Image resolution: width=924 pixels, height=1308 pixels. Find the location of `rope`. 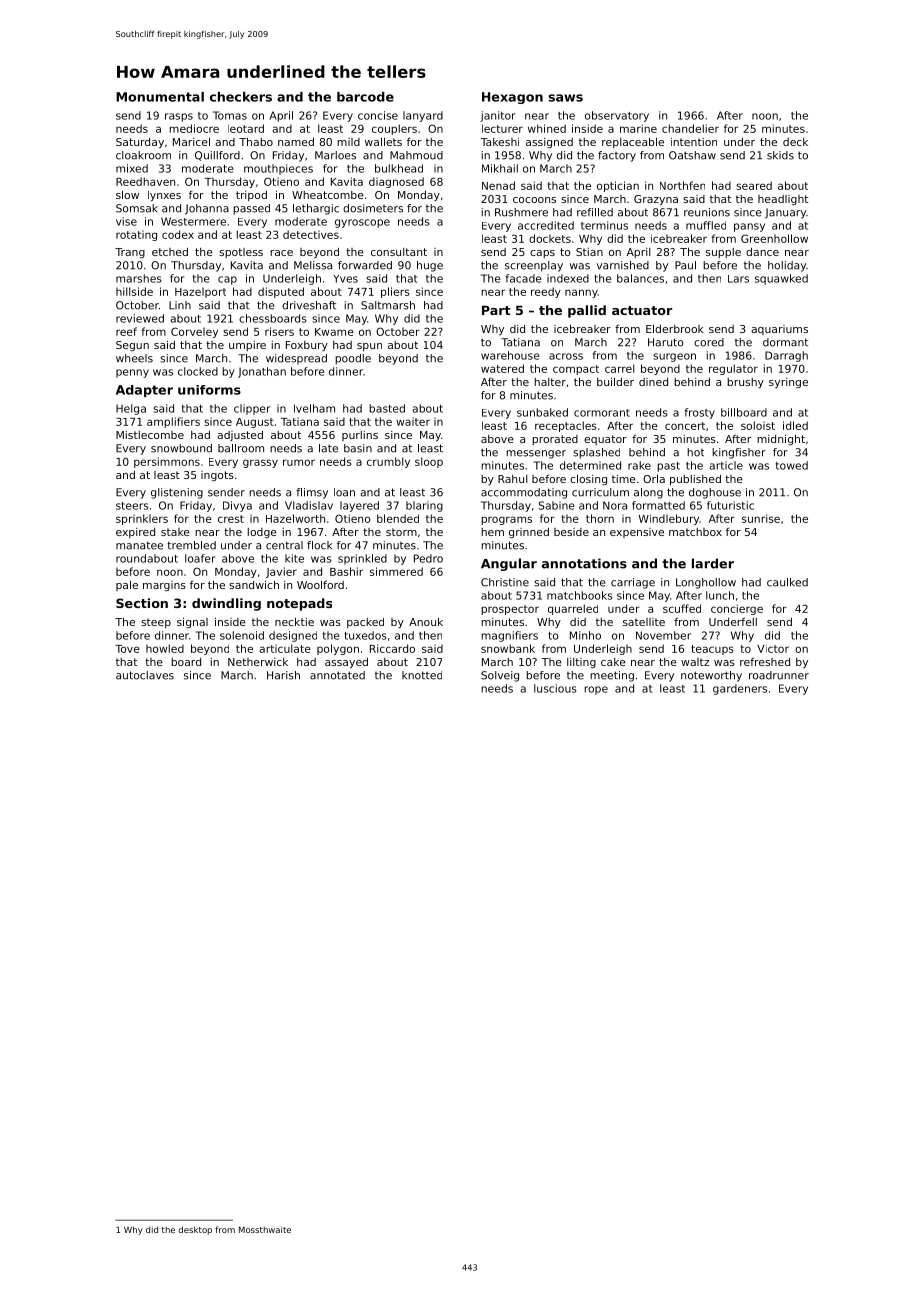

rope is located at coordinates (596, 690).
